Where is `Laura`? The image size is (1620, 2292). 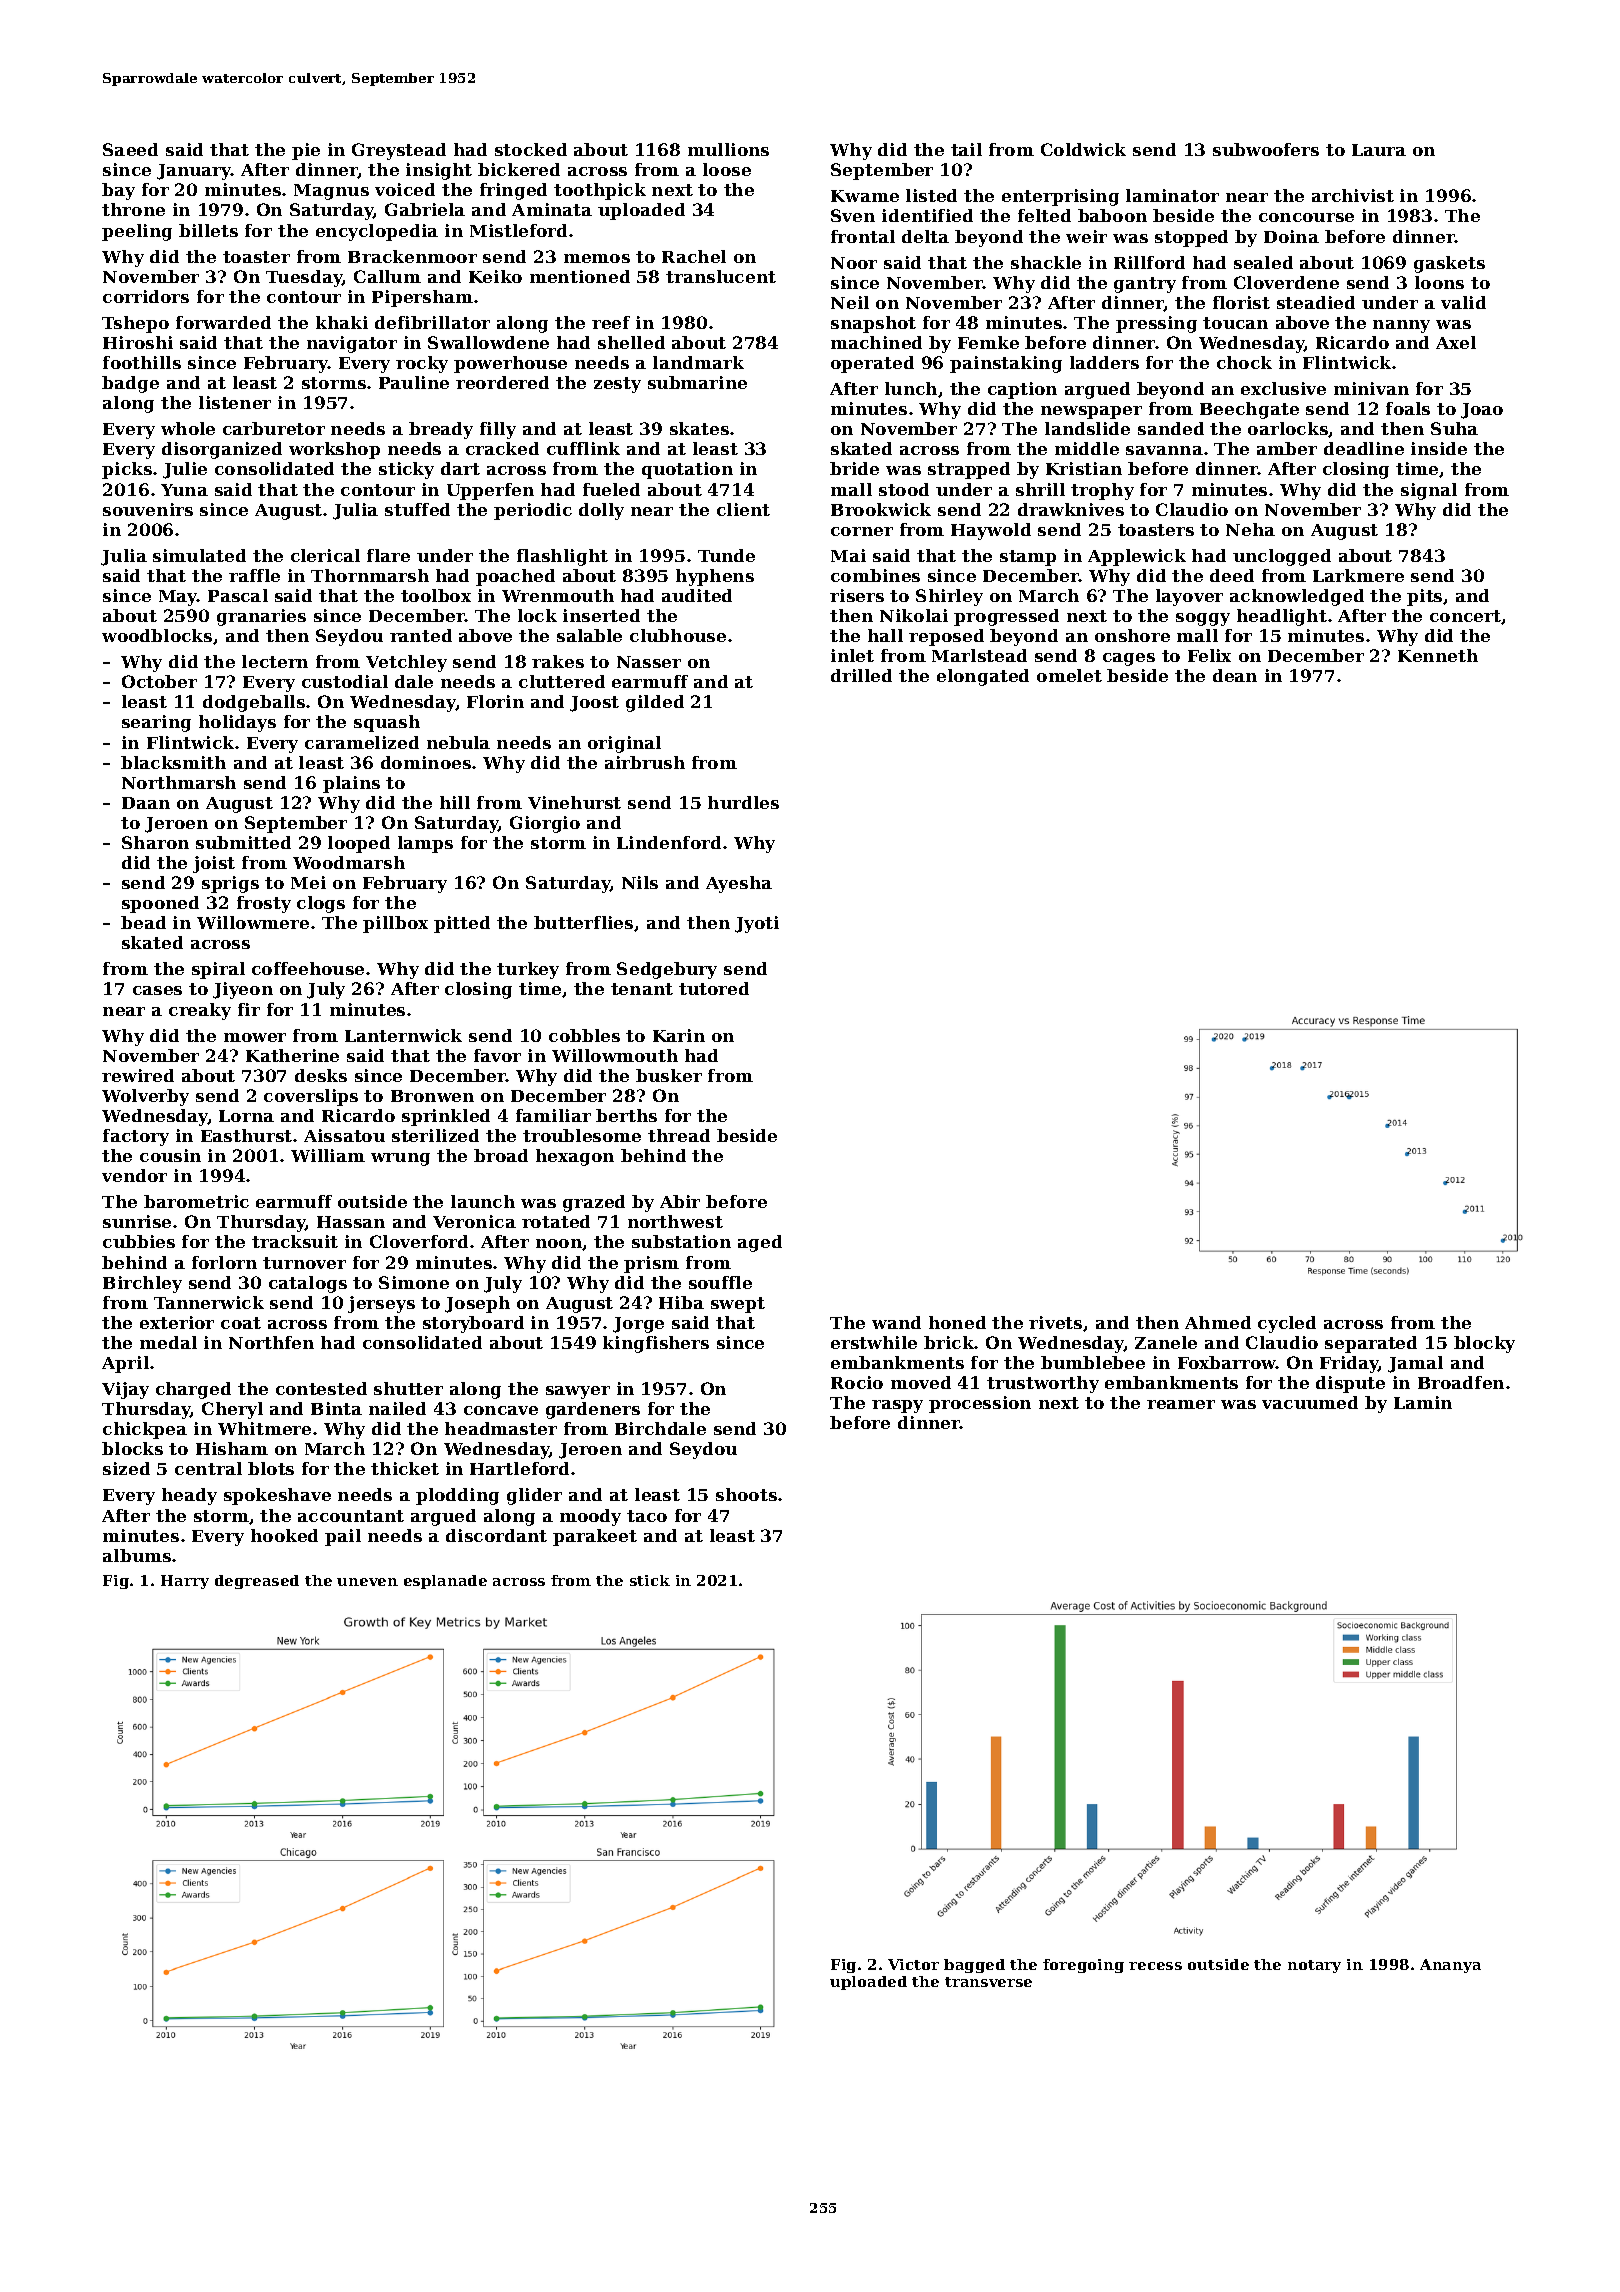 Laura is located at coordinates (1379, 150).
